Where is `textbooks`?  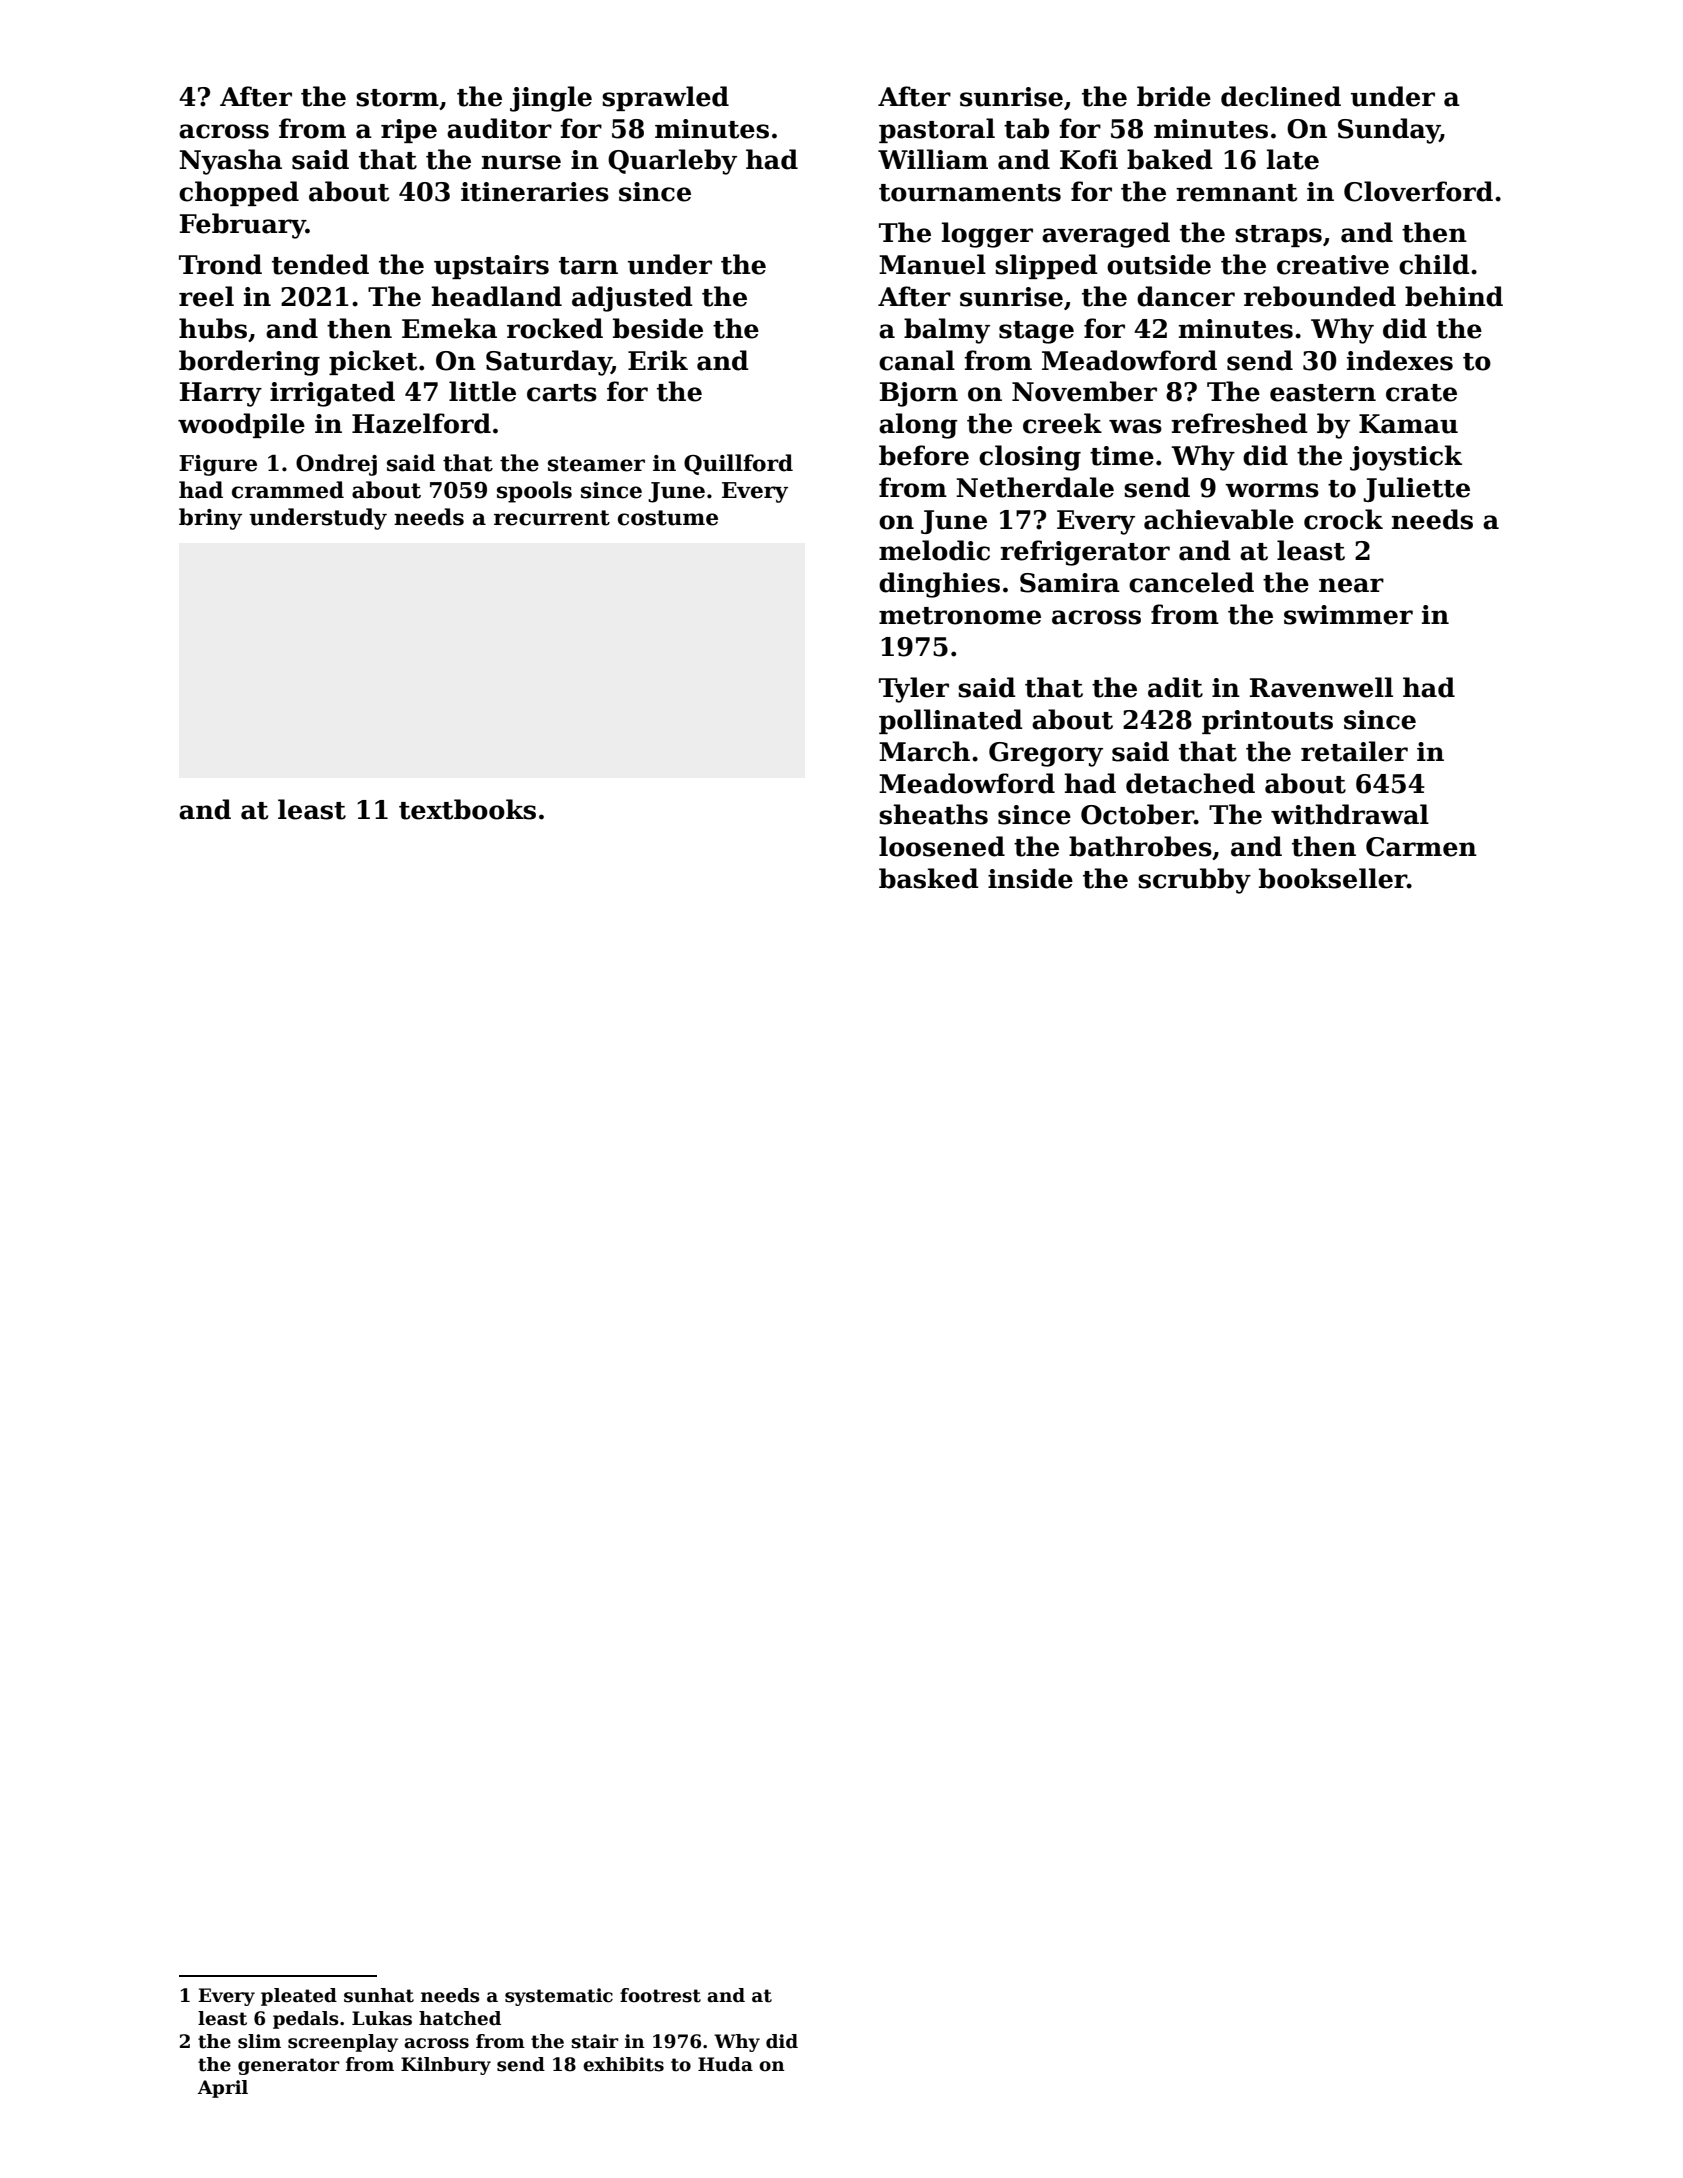
textbooks is located at coordinates (467, 809).
